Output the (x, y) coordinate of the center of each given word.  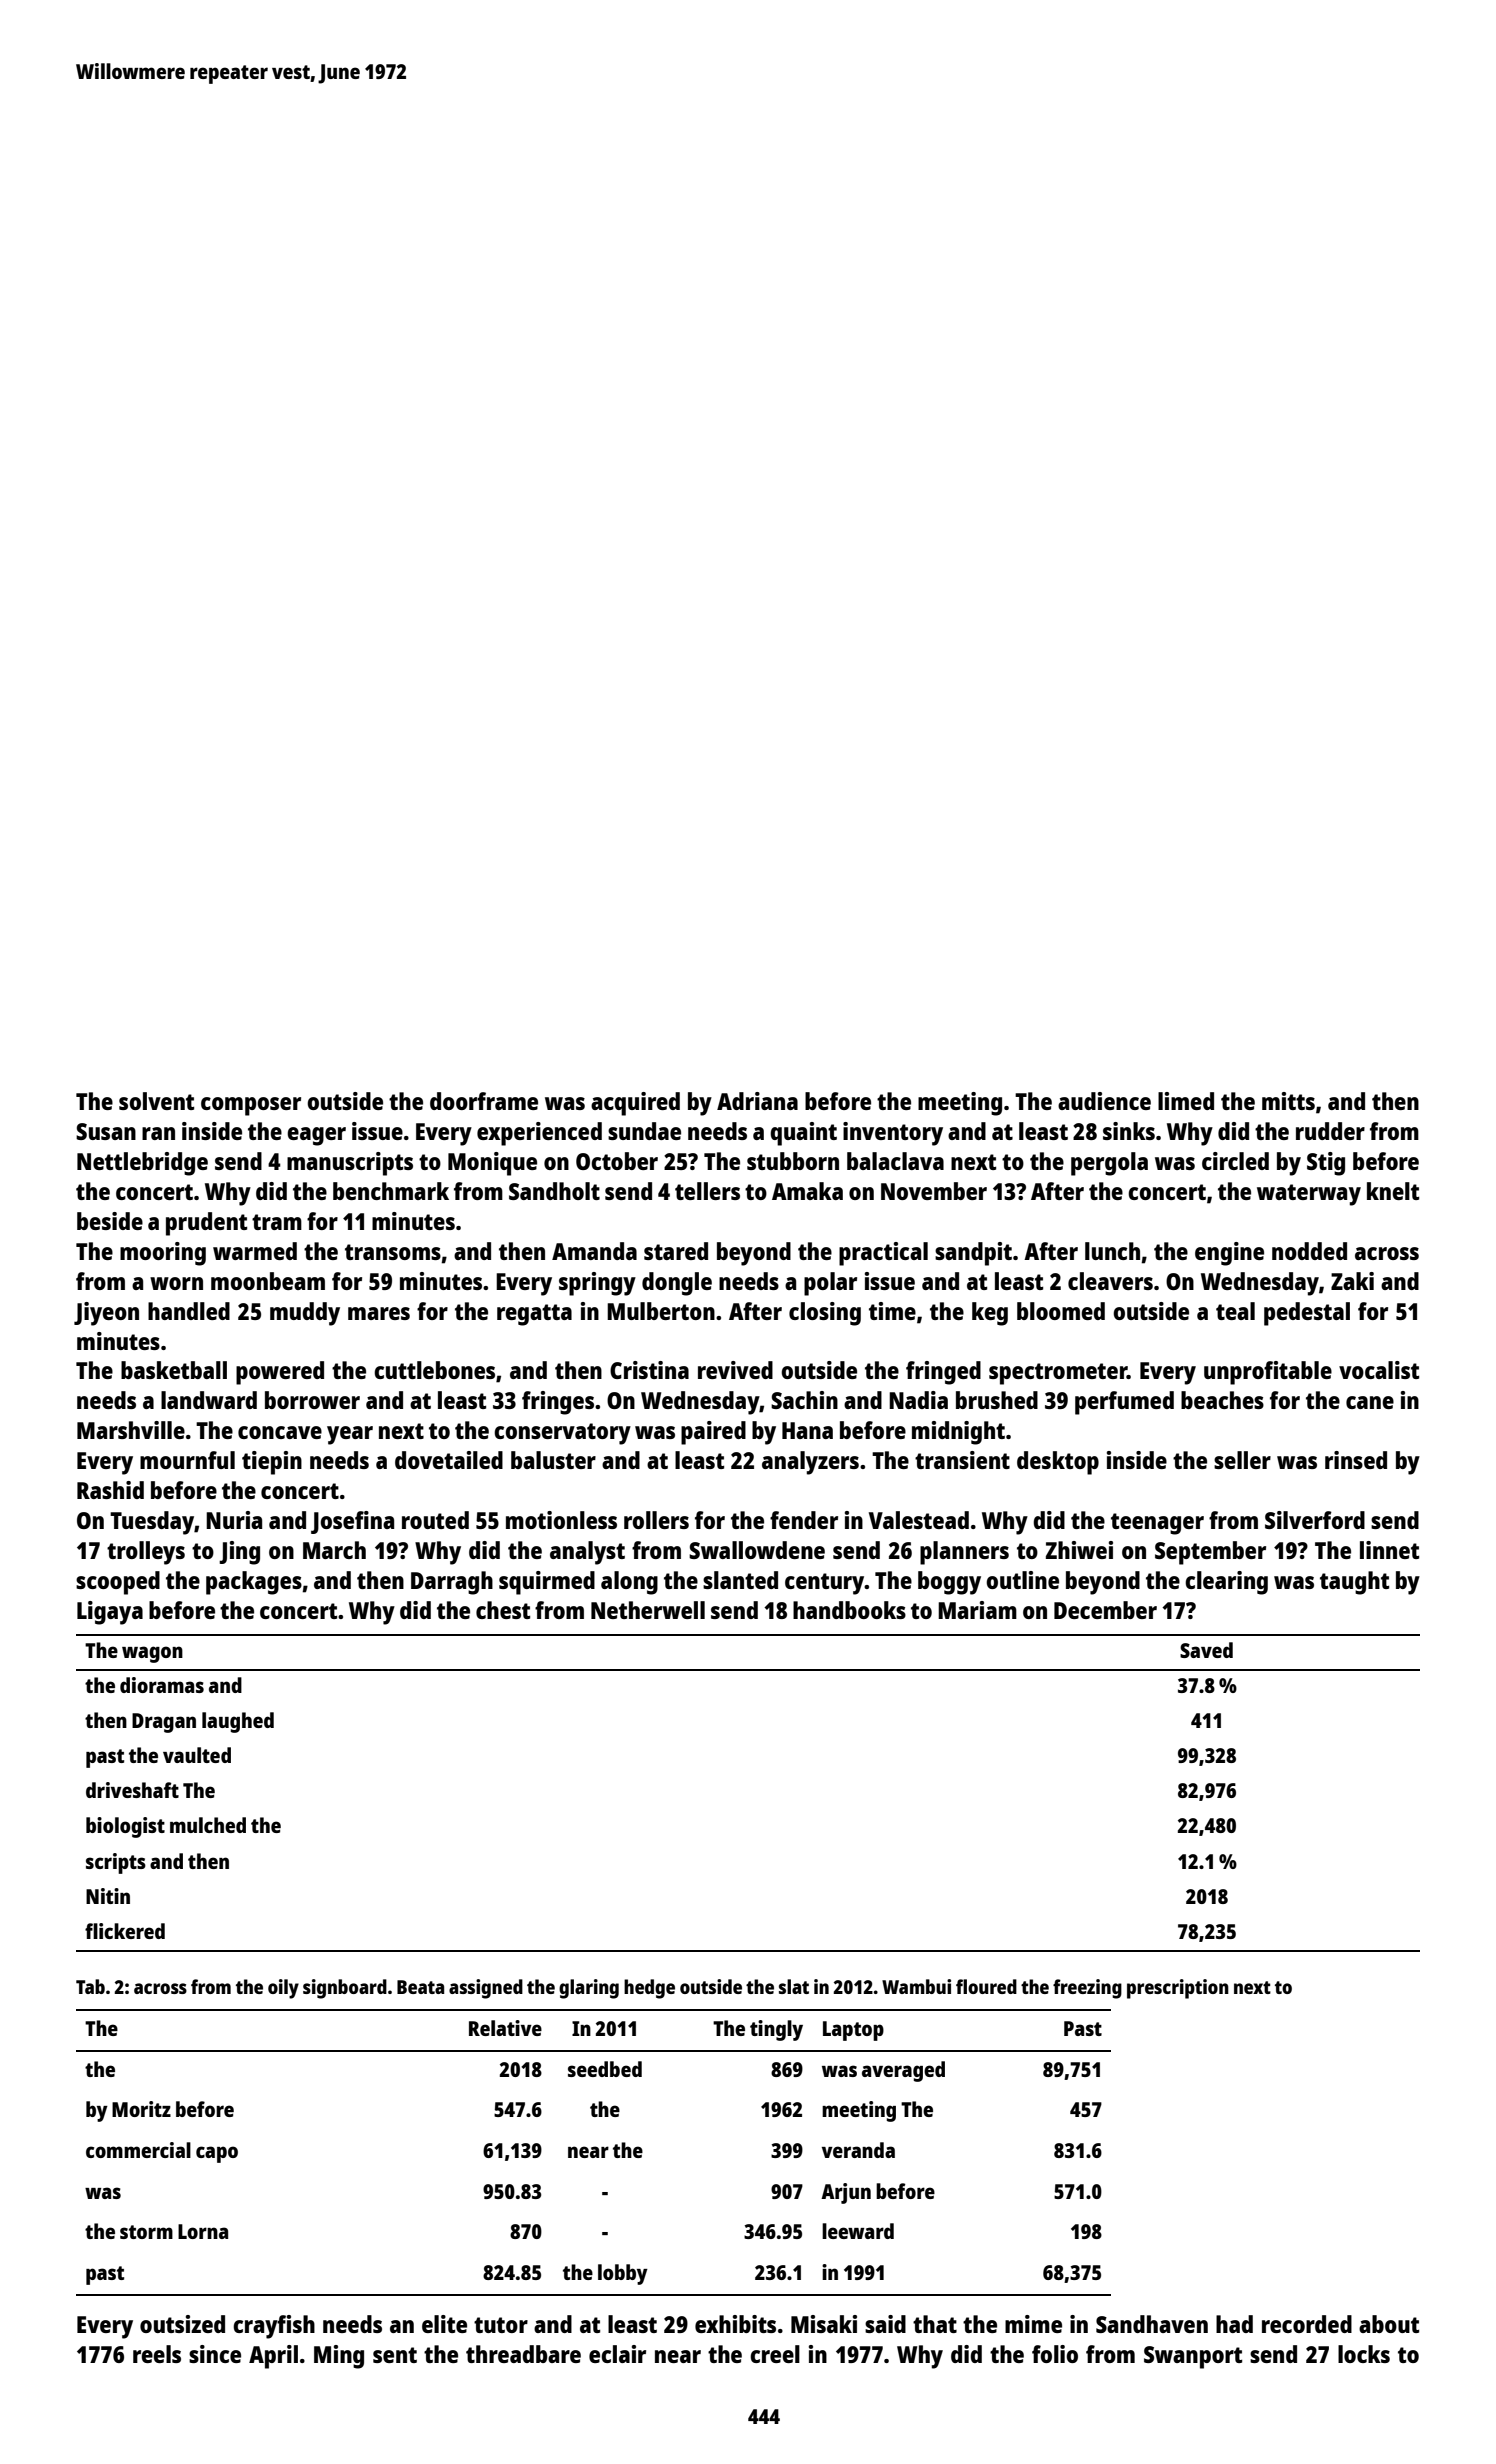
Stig (1326, 1164)
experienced (539, 1134)
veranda (858, 2150)
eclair (617, 2354)
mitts (1288, 1101)
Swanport (1193, 2357)
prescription (1178, 1989)
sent (395, 2355)
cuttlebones (434, 1370)
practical (883, 1254)
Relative (505, 2028)
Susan (106, 1131)
